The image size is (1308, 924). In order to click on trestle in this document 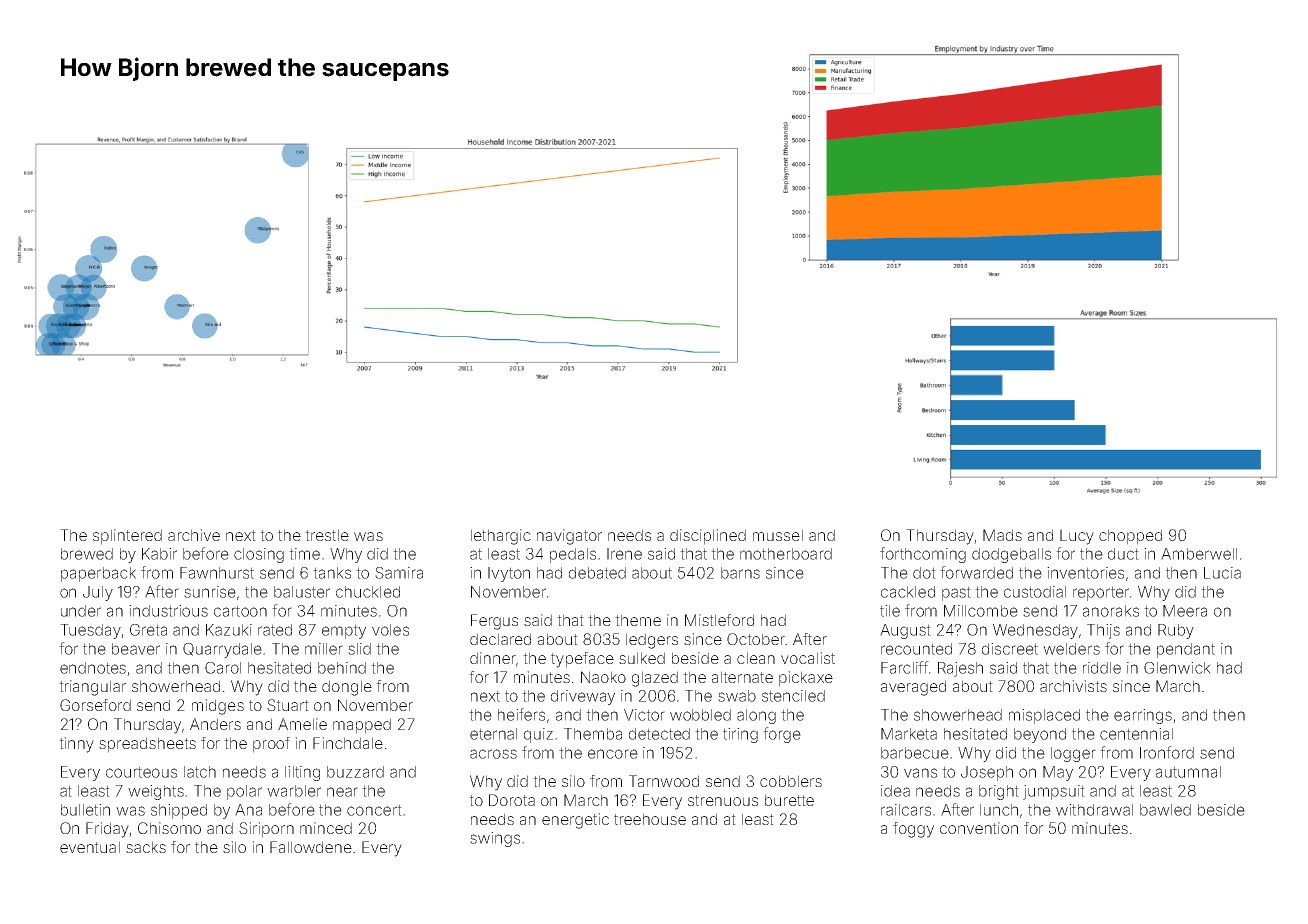, I will do `click(327, 535)`.
